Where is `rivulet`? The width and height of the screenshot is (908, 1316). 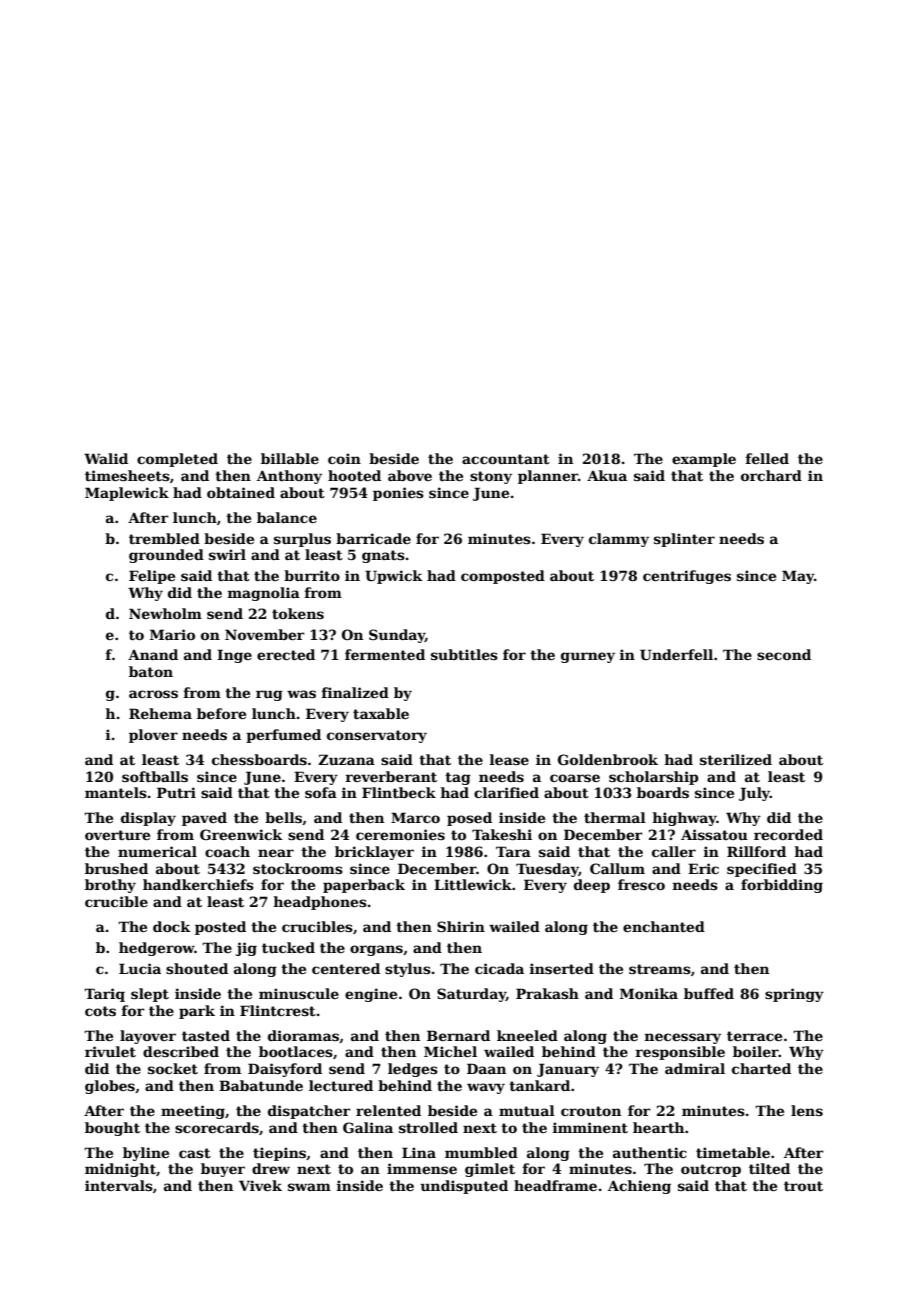
rivulet is located at coordinates (110, 1051).
